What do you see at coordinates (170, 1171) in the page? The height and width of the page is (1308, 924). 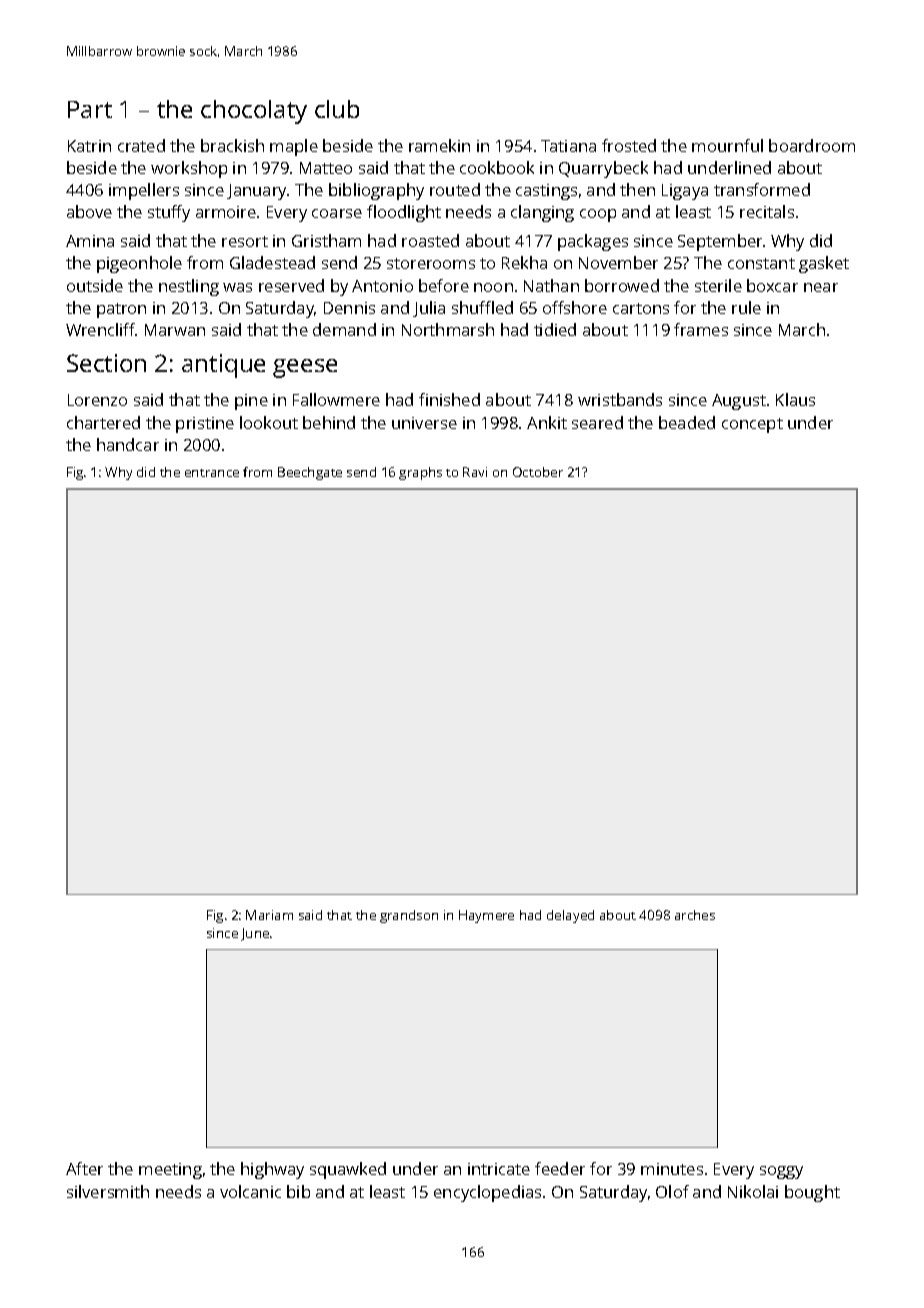 I see `meeting` at bounding box center [170, 1171].
